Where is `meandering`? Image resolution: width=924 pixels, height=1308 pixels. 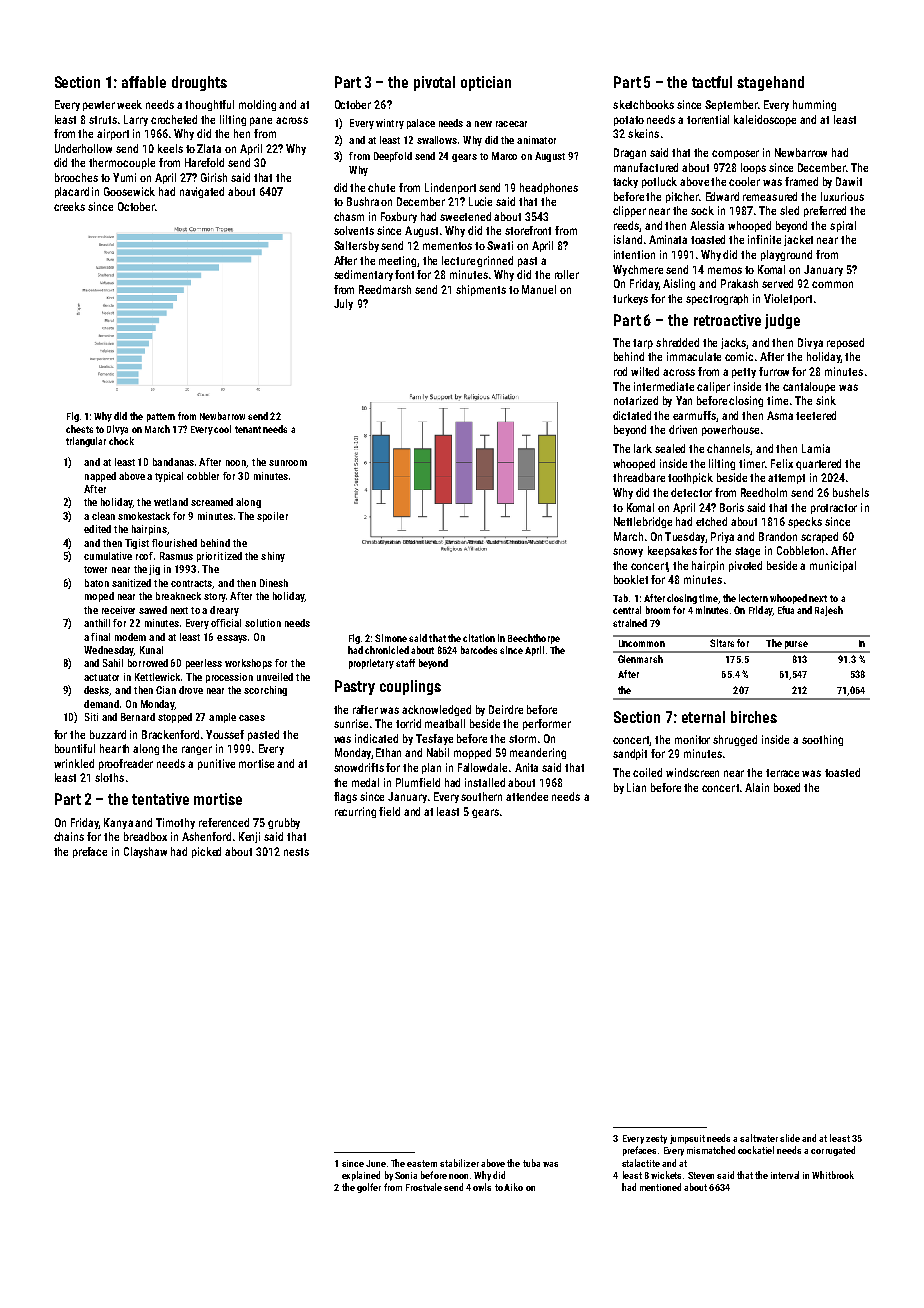
meandering is located at coordinates (538, 753).
